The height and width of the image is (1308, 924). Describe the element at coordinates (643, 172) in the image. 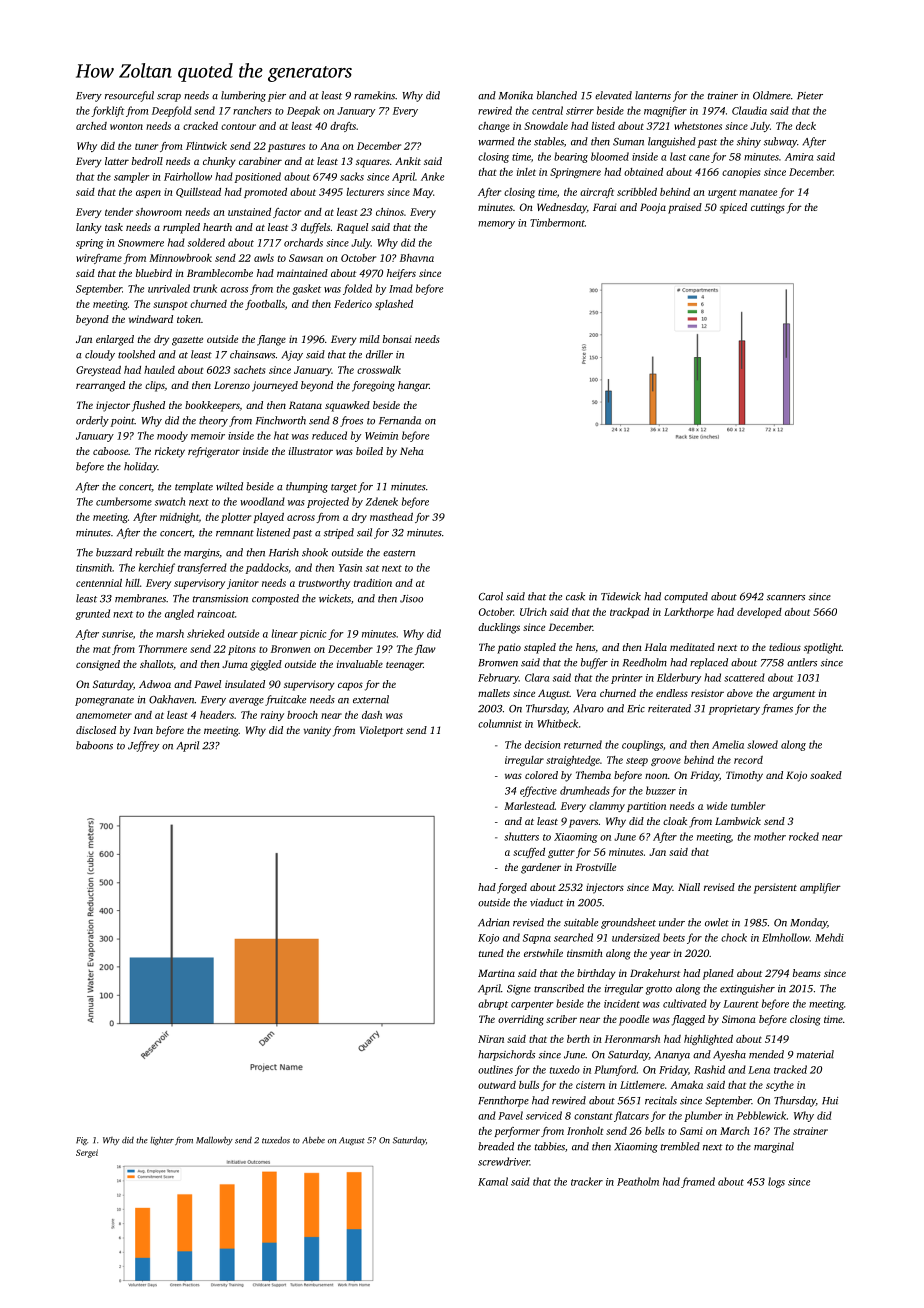

I see `obtained` at that location.
